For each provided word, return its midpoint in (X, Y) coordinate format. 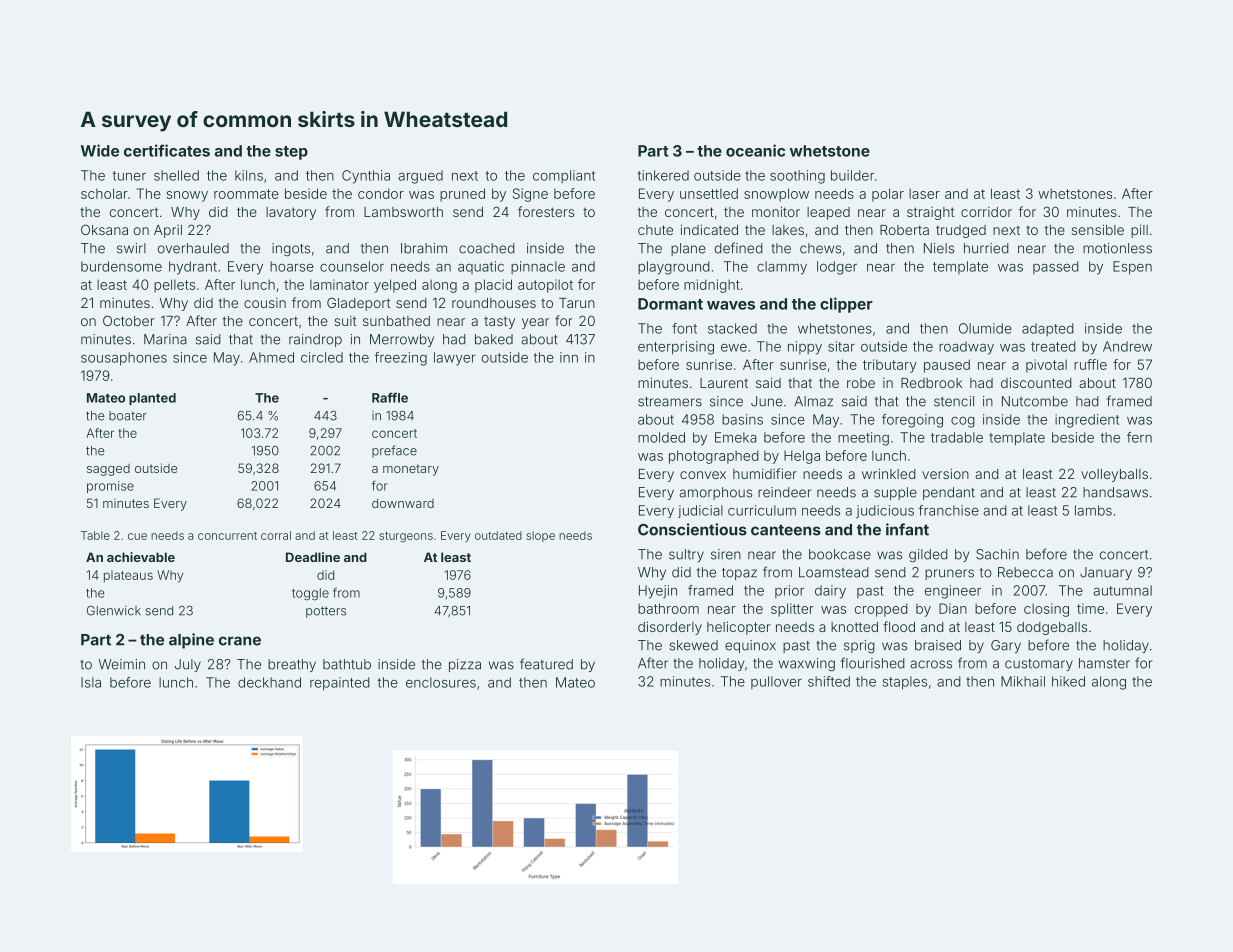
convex (703, 475)
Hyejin (658, 592)
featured (546, 664)
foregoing (912, 421)
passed (1056, 267)
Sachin (997, 554)
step (291, 153)
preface (394, 451)
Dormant (670, 304)
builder (852, 175)
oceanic (755, 150)
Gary (1006, 646)
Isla (91, 682)
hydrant (193, 268)
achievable (141, 557)
